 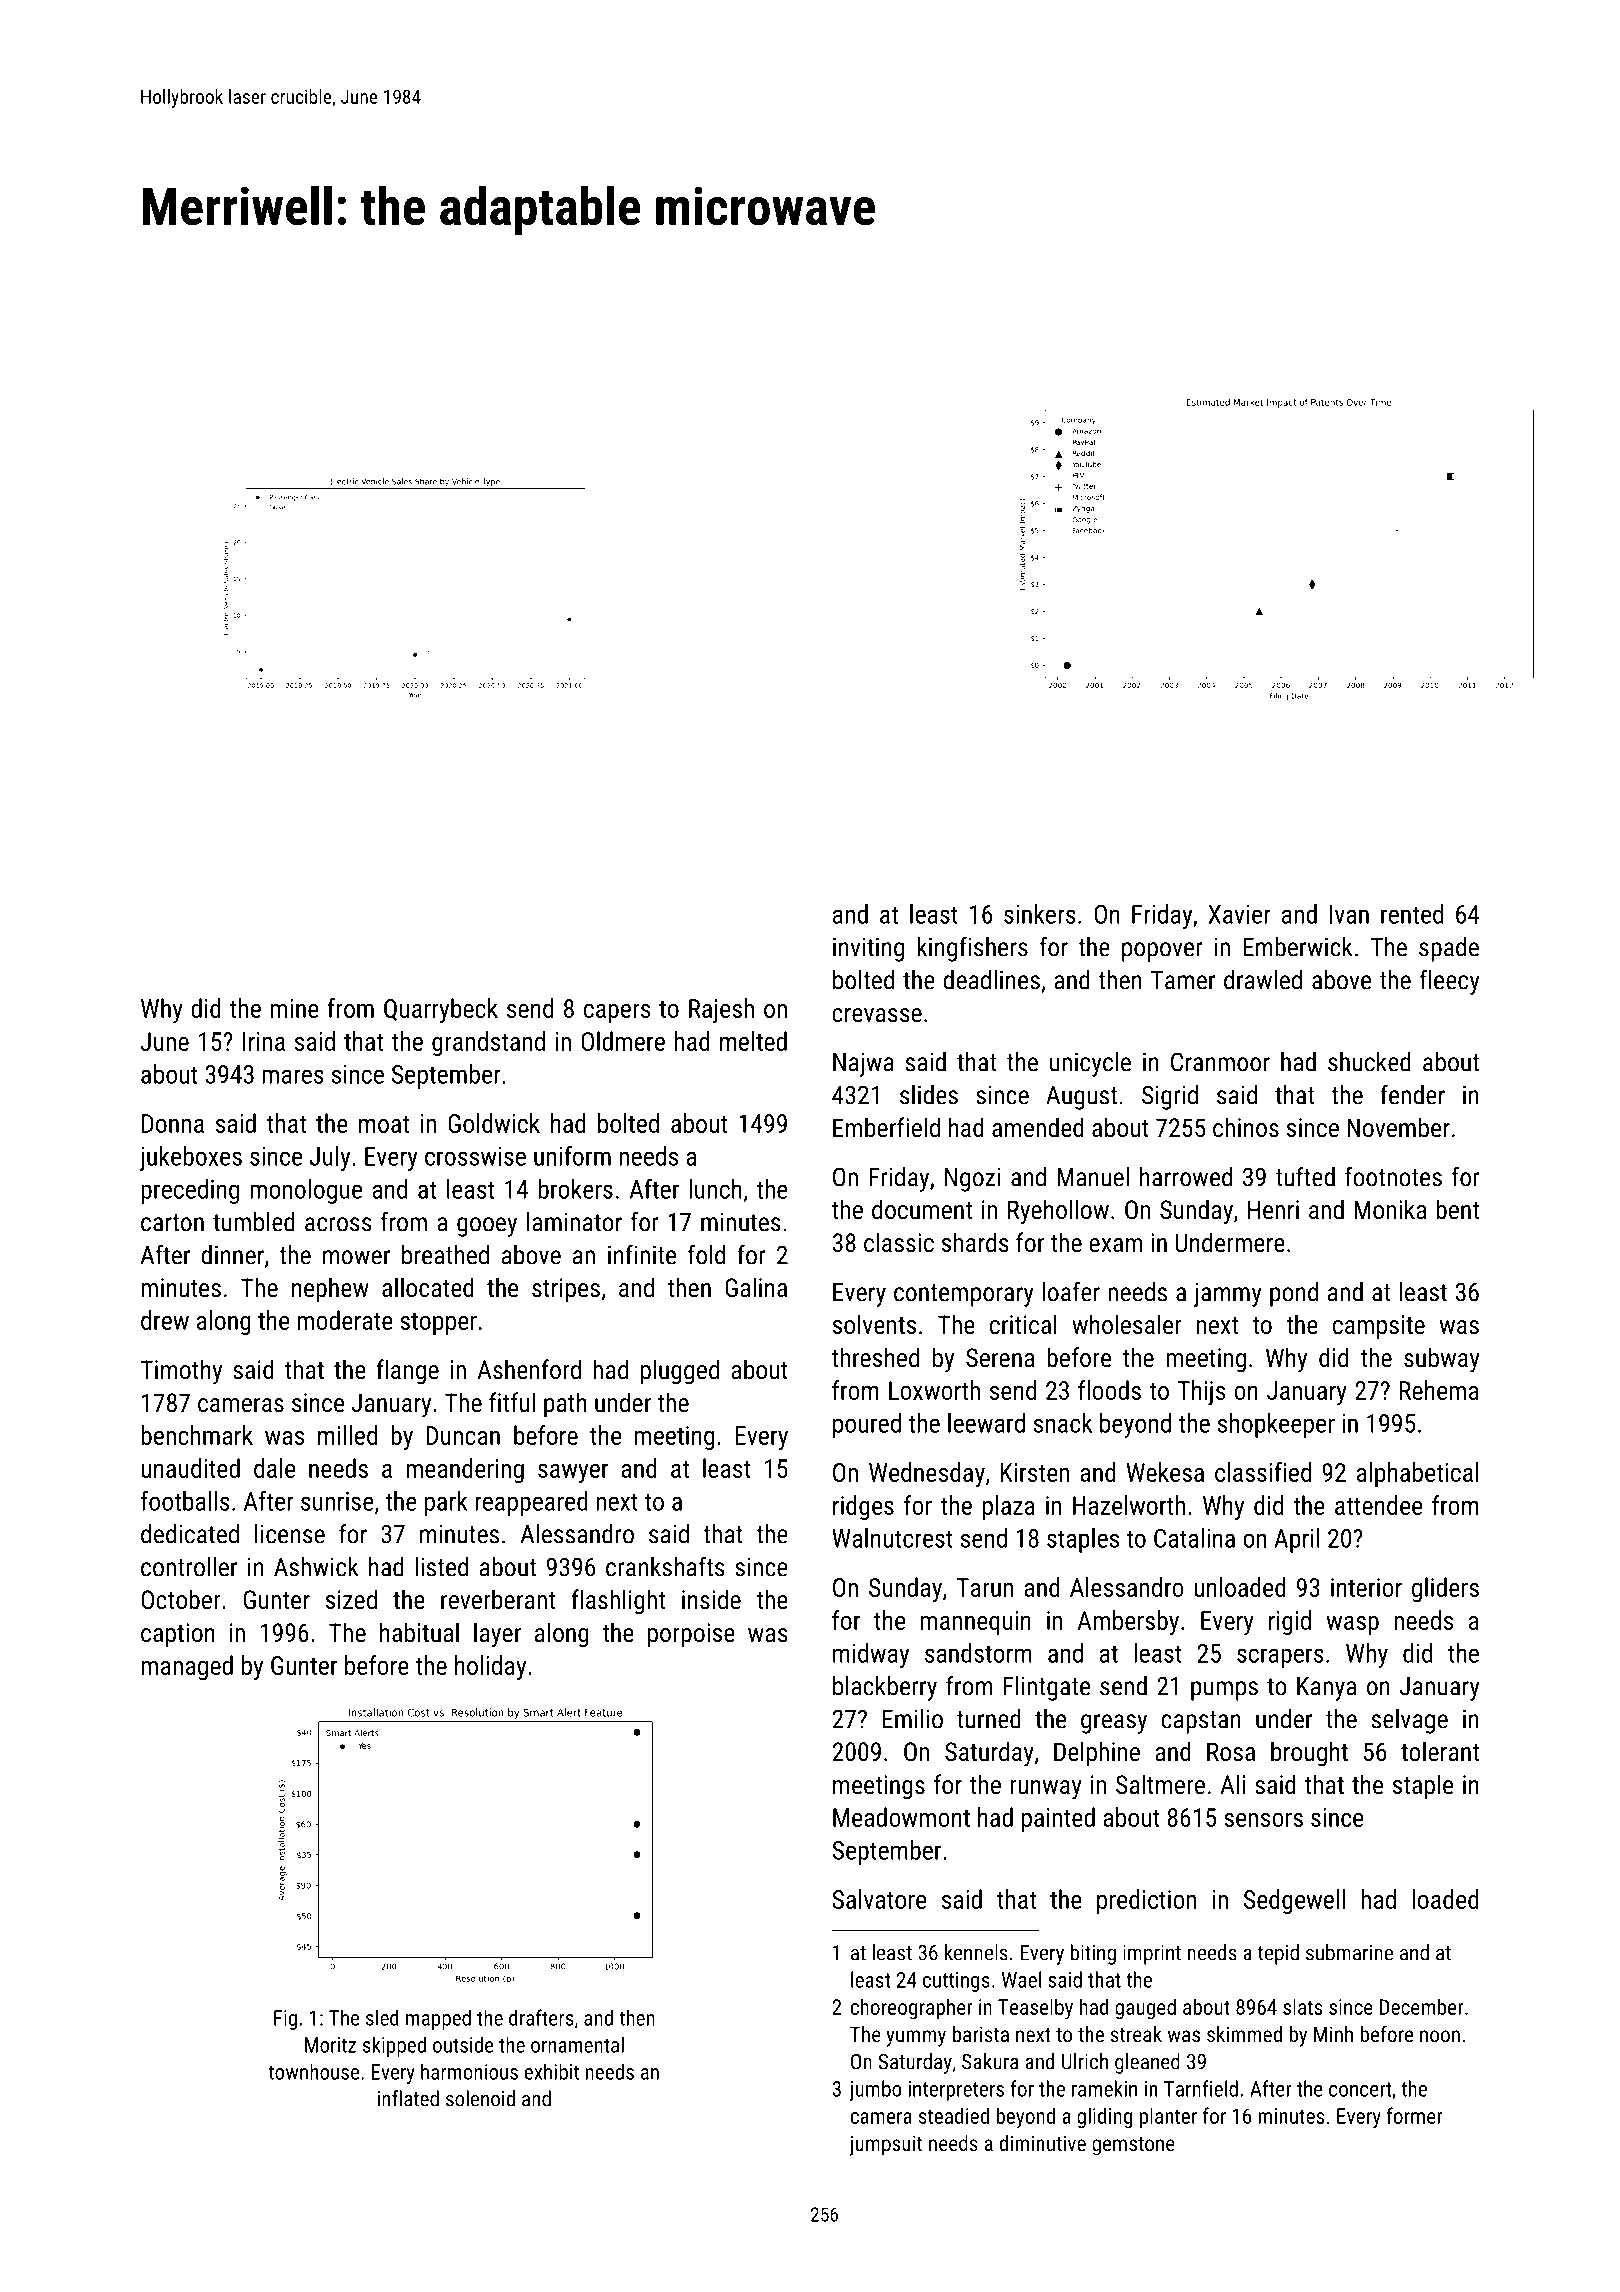 What do you see at coordinates (187, 1667) in the page?
I see `managed` at bounding box center [187, 1667].
